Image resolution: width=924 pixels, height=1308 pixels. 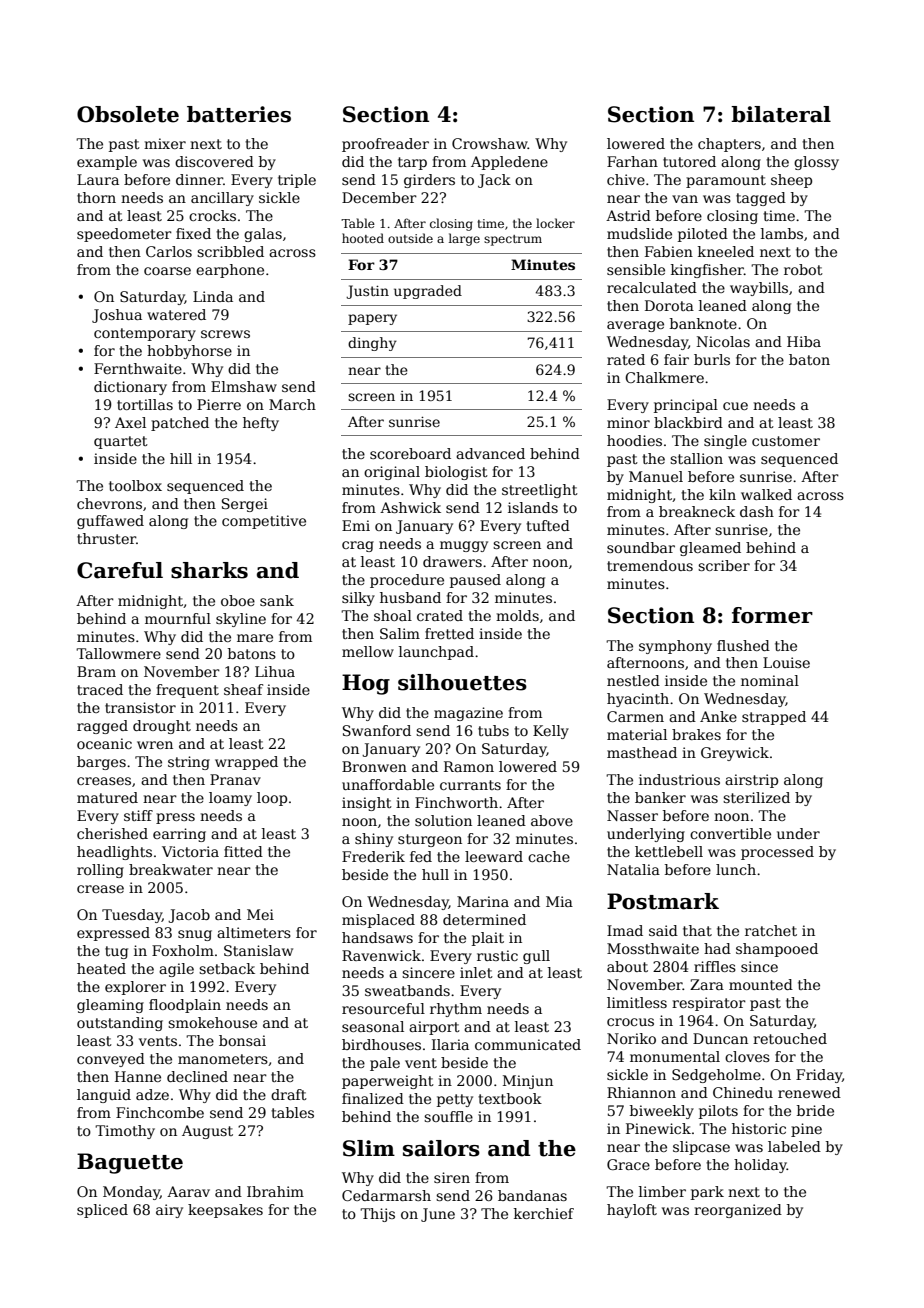 What do you see at coordinates (117, 316) in the page?
I see `Joshua` at bounding box center [117, 316].
